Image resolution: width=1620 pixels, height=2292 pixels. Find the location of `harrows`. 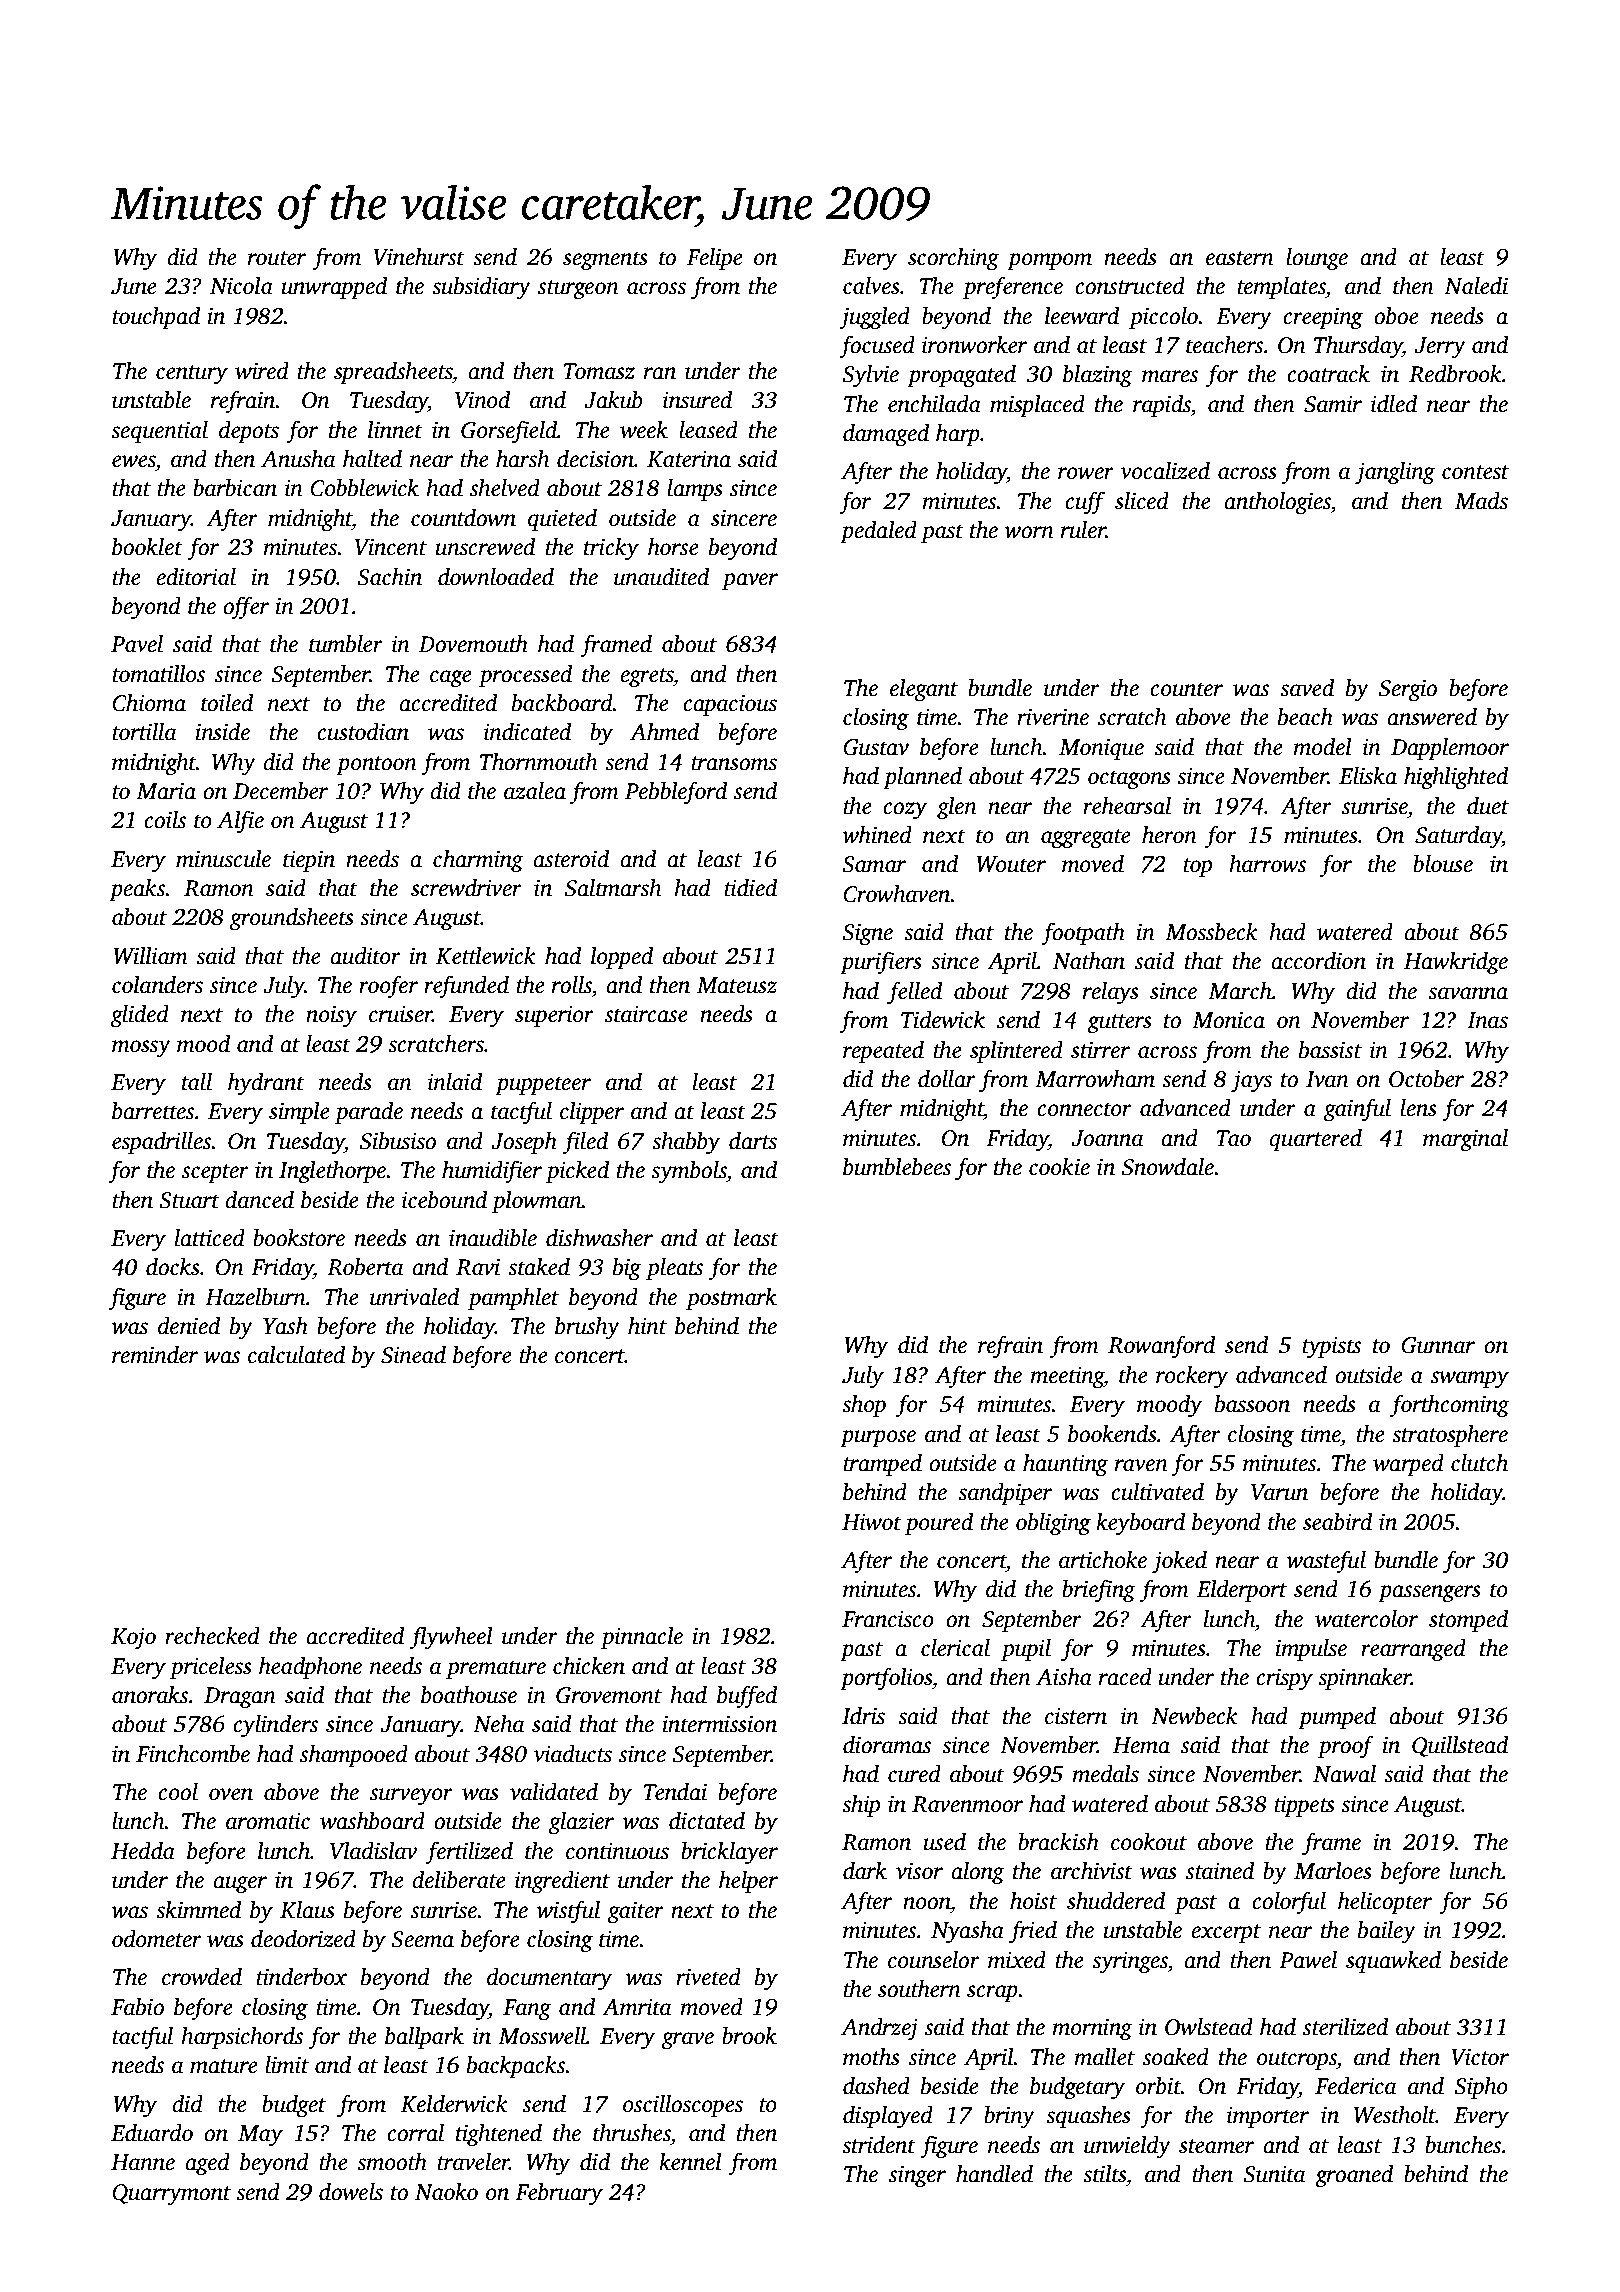

harrows is located at coordinates (1268, 864).
